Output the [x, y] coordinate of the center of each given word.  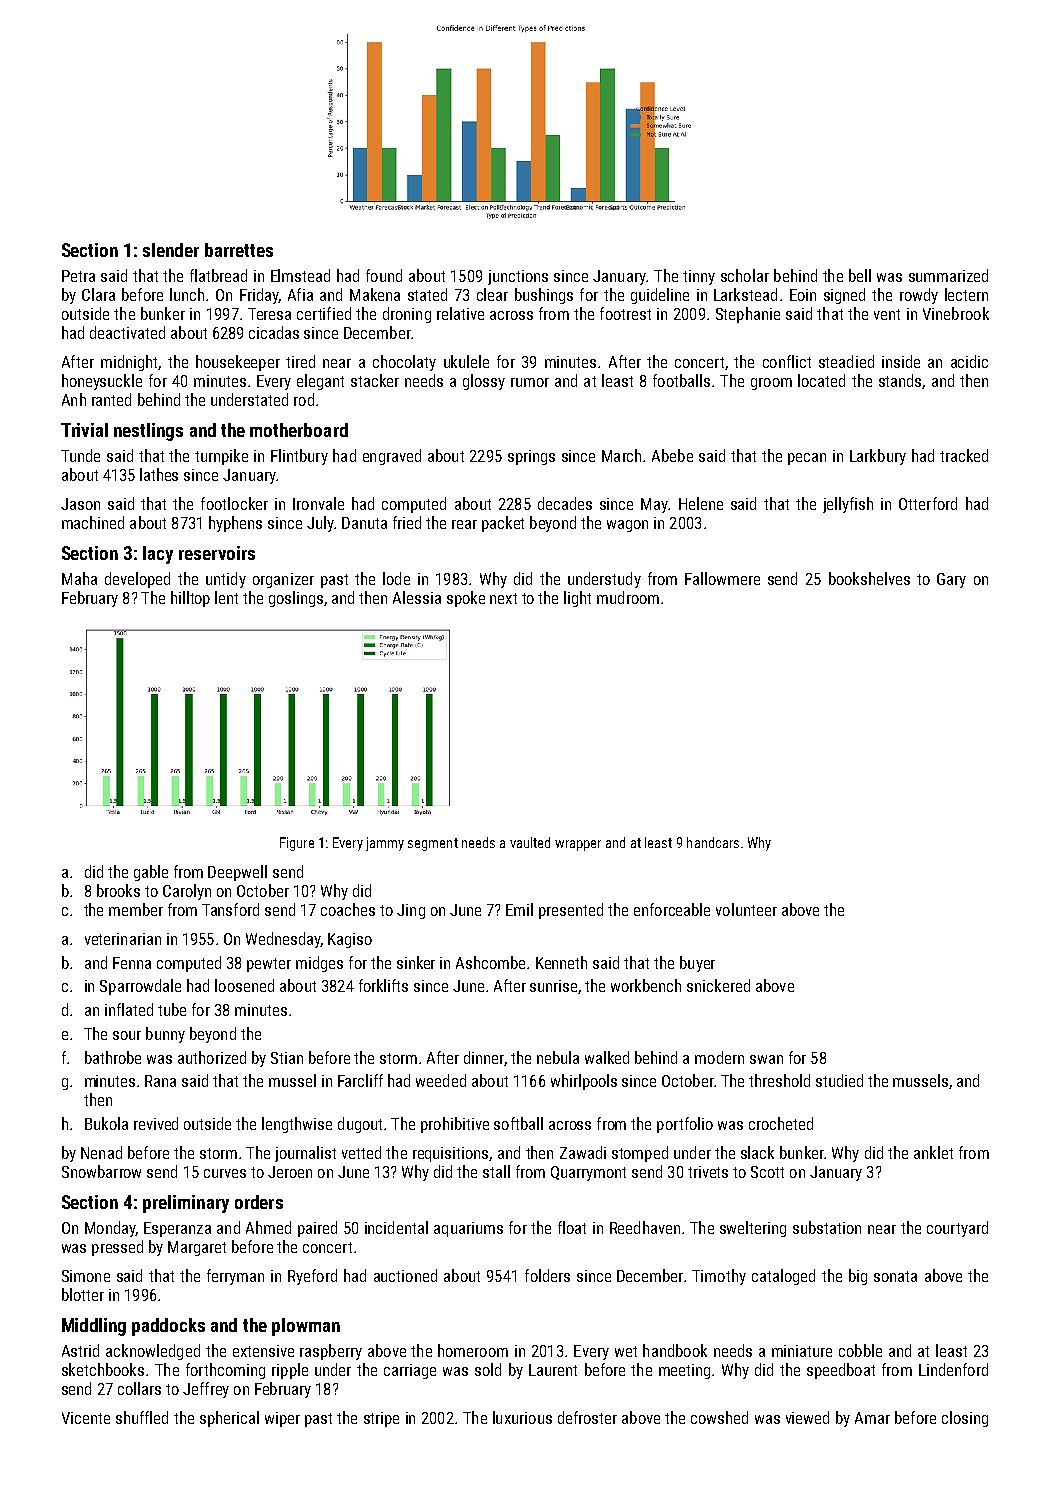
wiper [282, 1419]
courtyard [957, 1229]
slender [171, 250]
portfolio [685, 1125]
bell [860, 275]
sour [127, 1035]
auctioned [405, 1275]
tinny [699, 277]
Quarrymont [588, 1173]
